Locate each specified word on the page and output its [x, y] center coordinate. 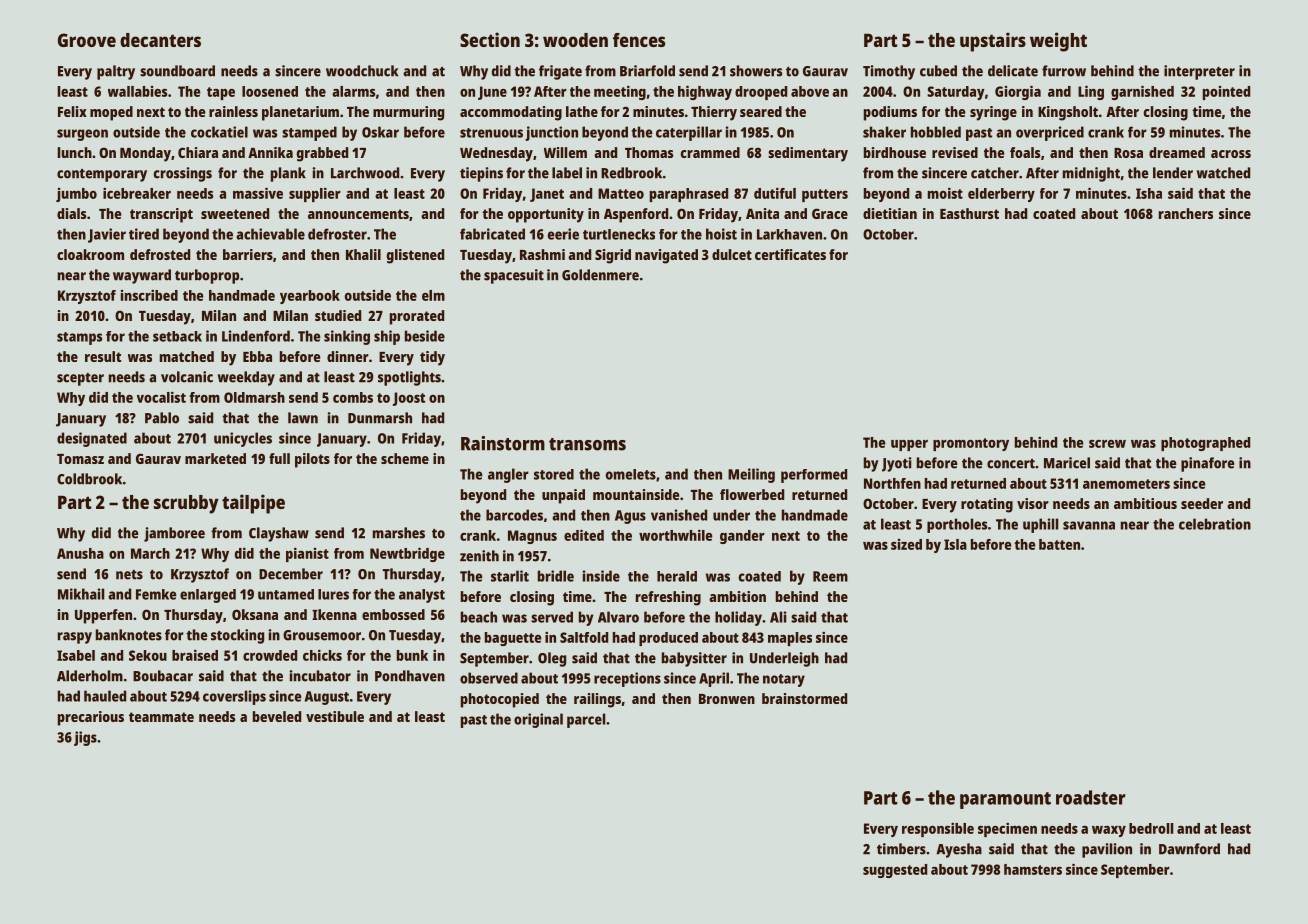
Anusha [80, 553]
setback [177, 336]
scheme [405, 458]
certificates [790, 254]
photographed [1205, 444]
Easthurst [969, 213]
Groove [87, 40]
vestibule [335, 716]
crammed [710, 152]
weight [1058, 42]
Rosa [1128, 153]
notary [784, 680]
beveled [277, 716]
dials [71, 213]
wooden [575, 40]
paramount [1005, 800]
